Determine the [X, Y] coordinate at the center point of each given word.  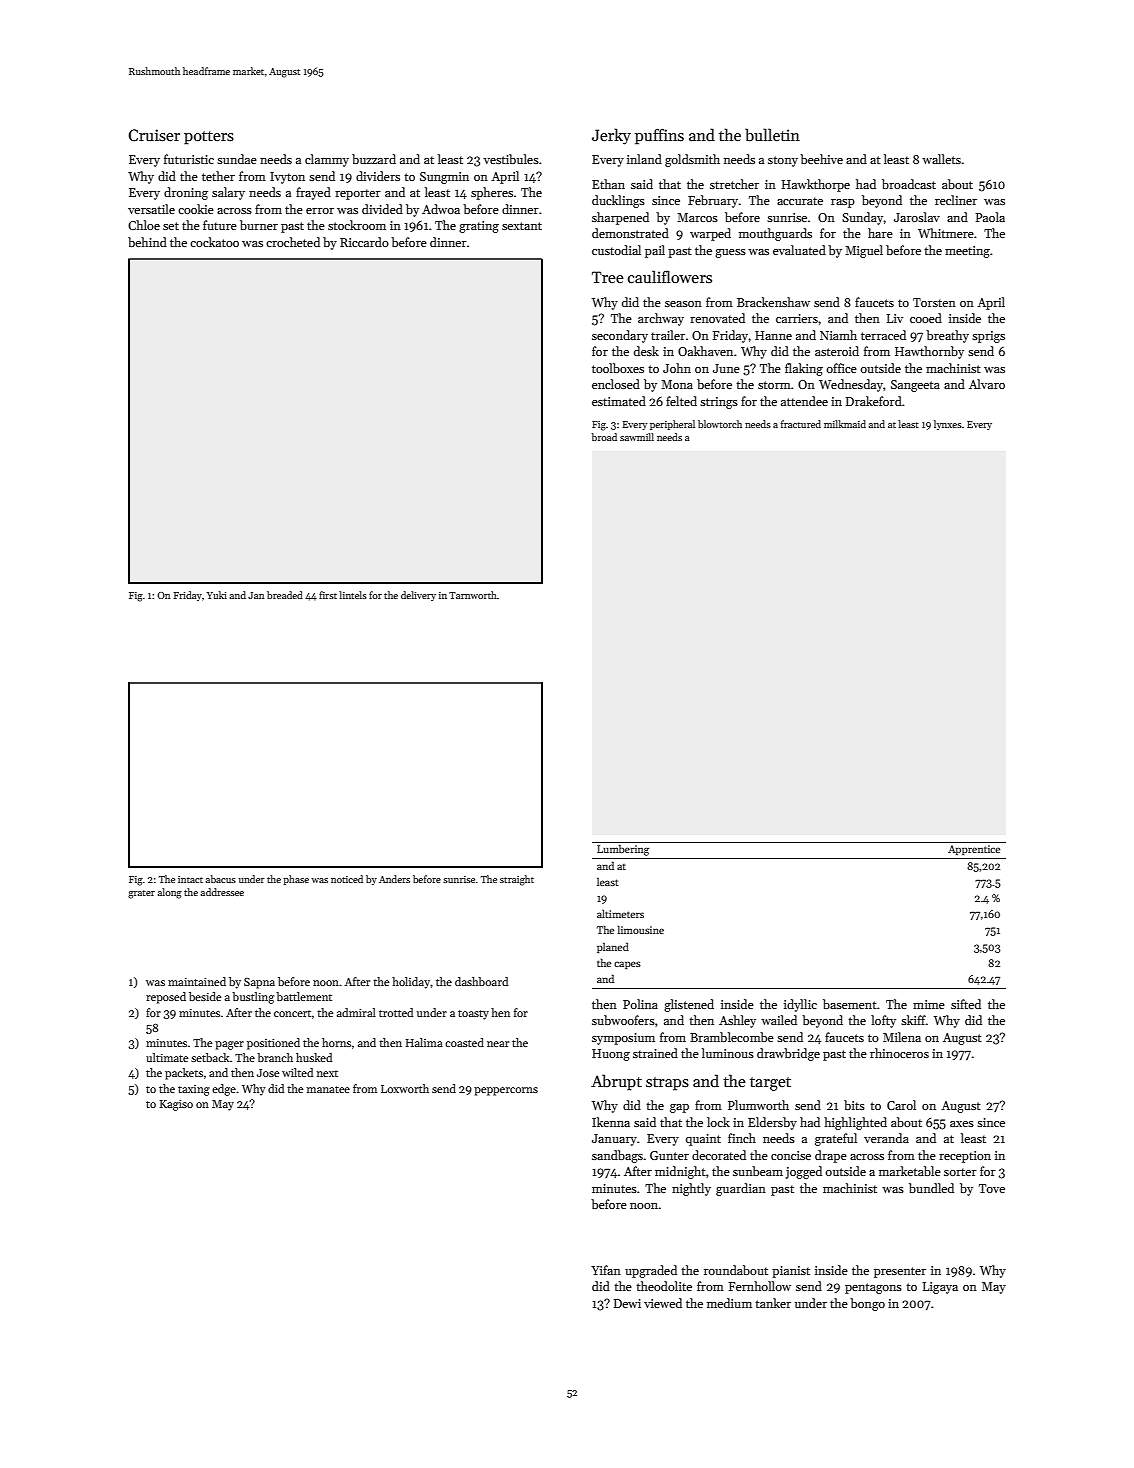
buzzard [374, 159]
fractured [801, 424]
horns [336, 1042]
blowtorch [720, 424]
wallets [941, 159]
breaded [285, 595]
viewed [663, 1303]
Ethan [608, 184]
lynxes [948, 425]
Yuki [216, 595]
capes [627, 965]
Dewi [627, 1303]
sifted [966, 1004]
